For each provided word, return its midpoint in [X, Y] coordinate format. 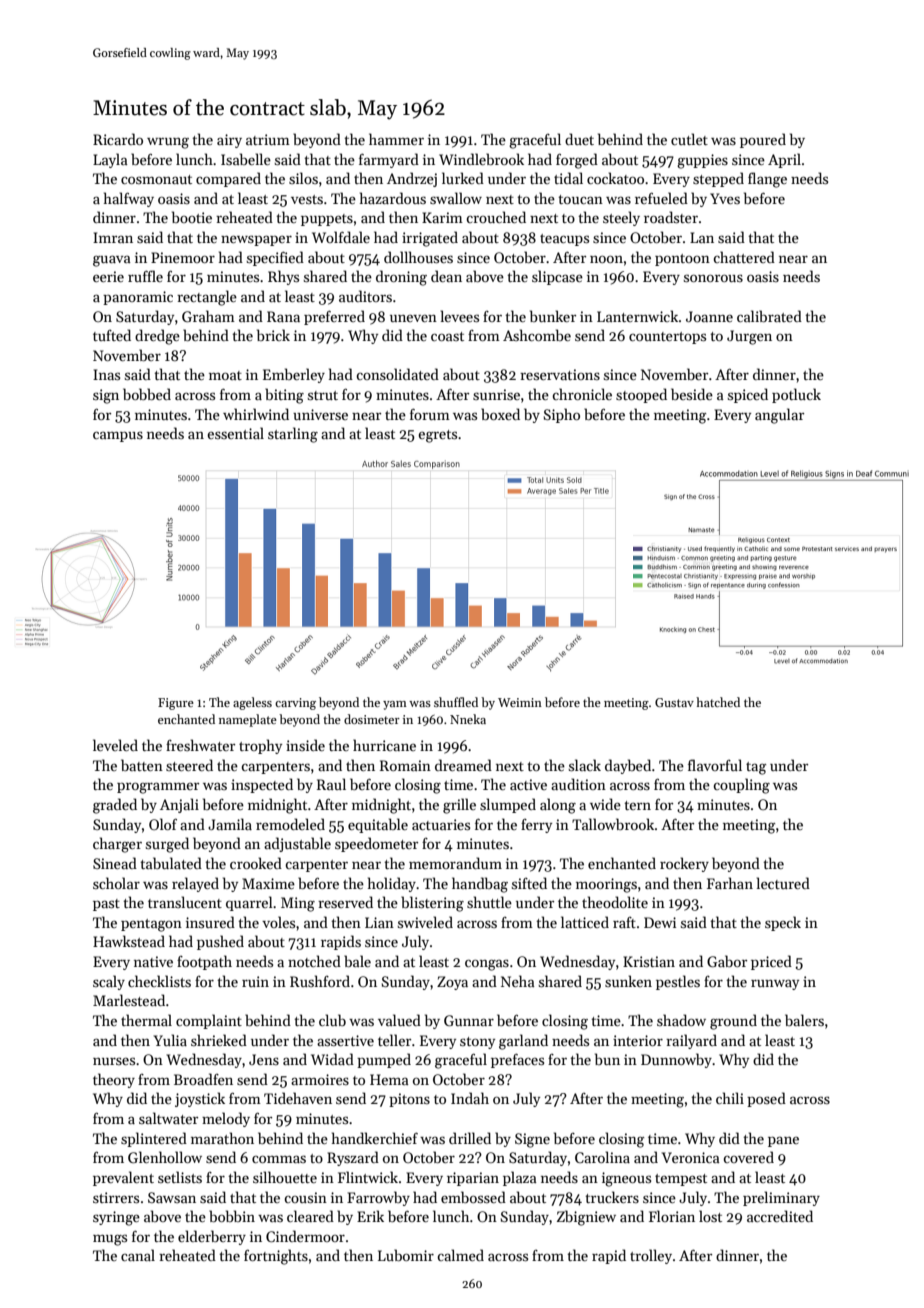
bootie [192, 217]
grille [459, 806]
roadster [671, 217]
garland [523, 1042]
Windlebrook [481, 159]
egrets [437, 436]
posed [766, 1099]
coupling [741, 786]
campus [118, 436]
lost [710, 1216]
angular [779, 416]
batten [142, 765]
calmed [460, 1255]
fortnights [276, 1257]
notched [314, 961]
